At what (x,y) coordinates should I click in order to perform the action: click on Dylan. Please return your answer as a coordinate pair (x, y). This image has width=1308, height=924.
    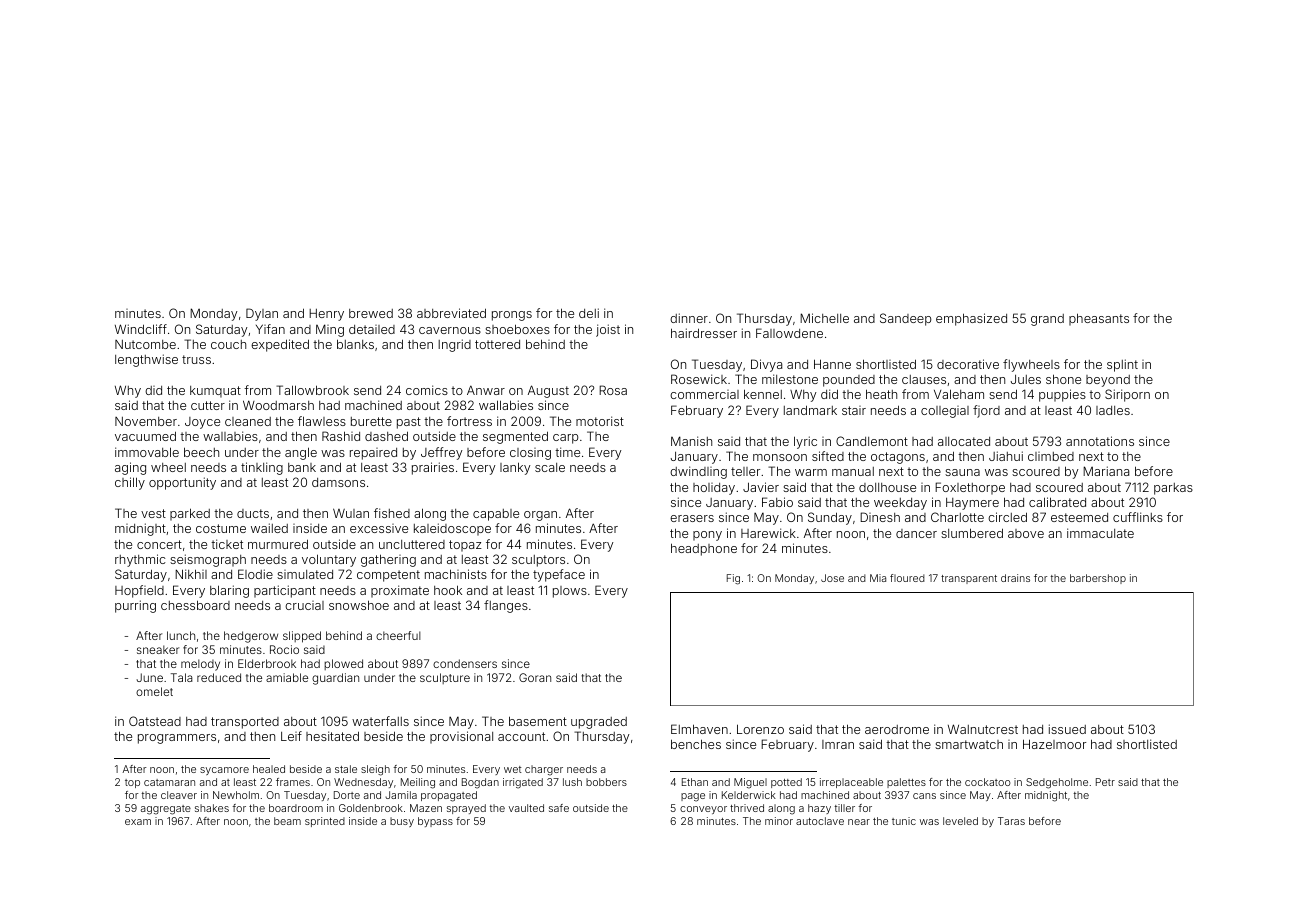
    Looking at the image, I should click on (262, 314).
